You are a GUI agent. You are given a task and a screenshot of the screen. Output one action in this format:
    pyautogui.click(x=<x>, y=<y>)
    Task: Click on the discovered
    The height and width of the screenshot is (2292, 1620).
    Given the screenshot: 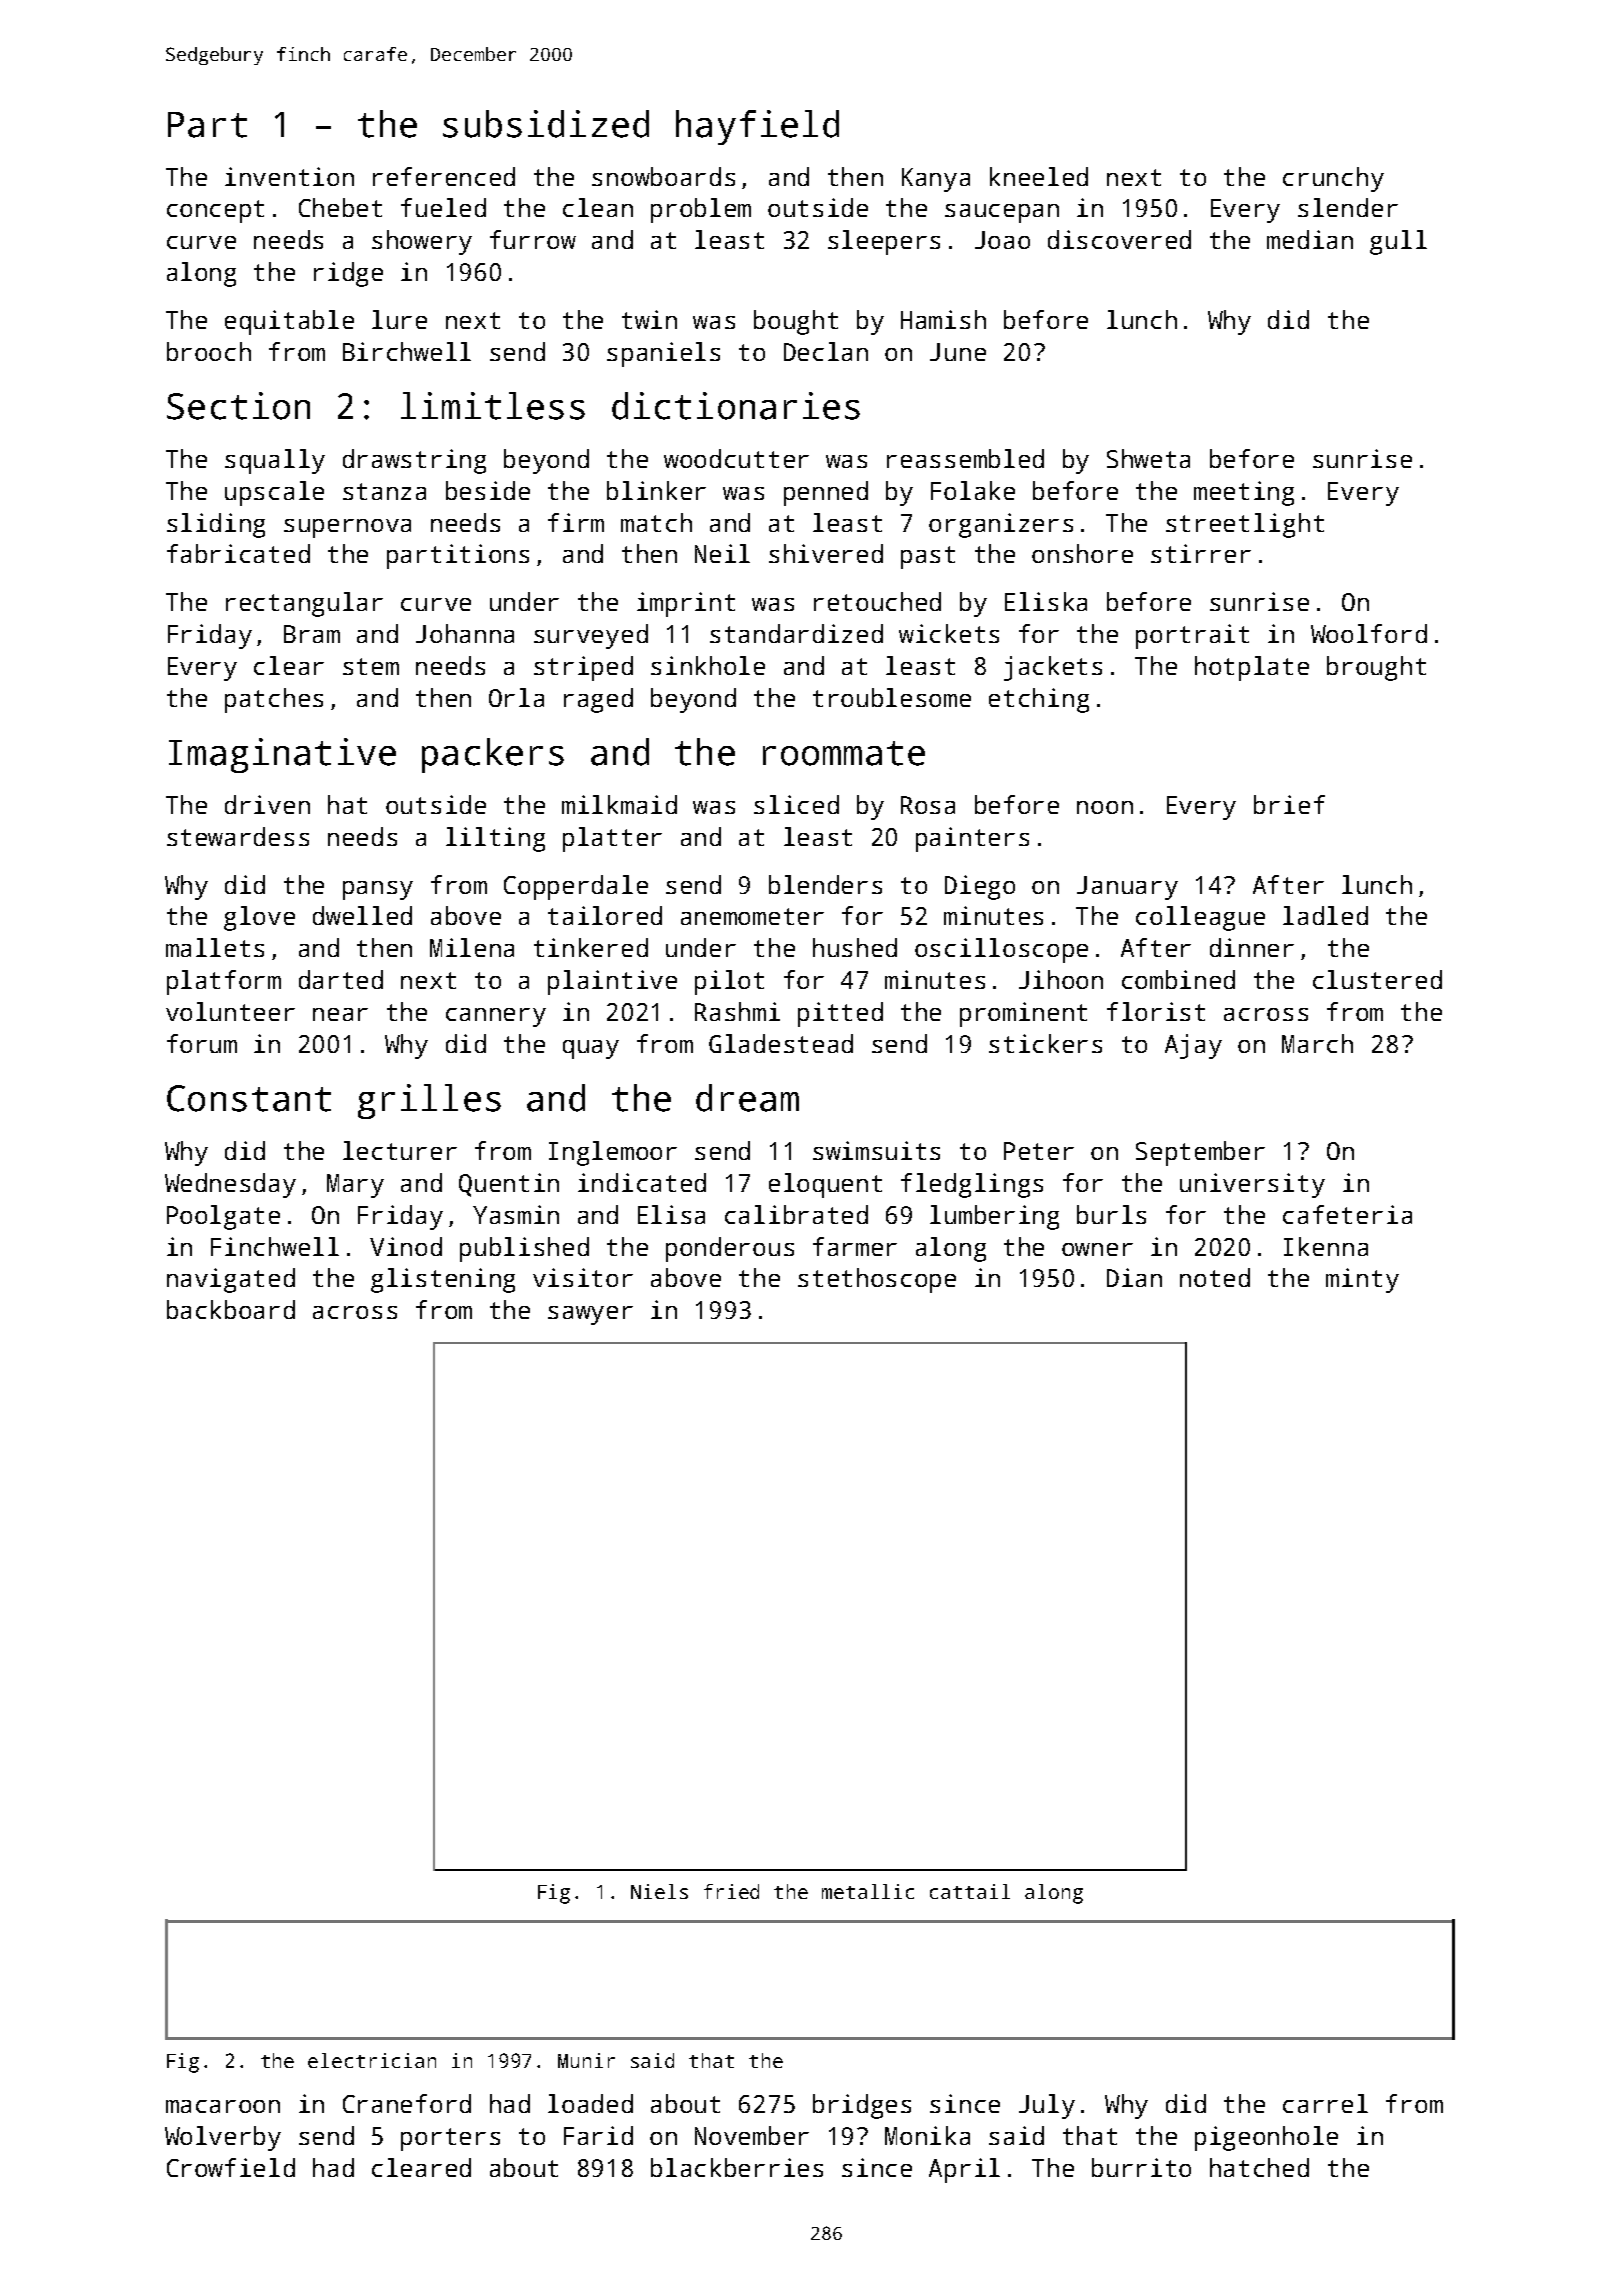 What is the action you would take?
    pyautogui.click(x=1119, y=239)
